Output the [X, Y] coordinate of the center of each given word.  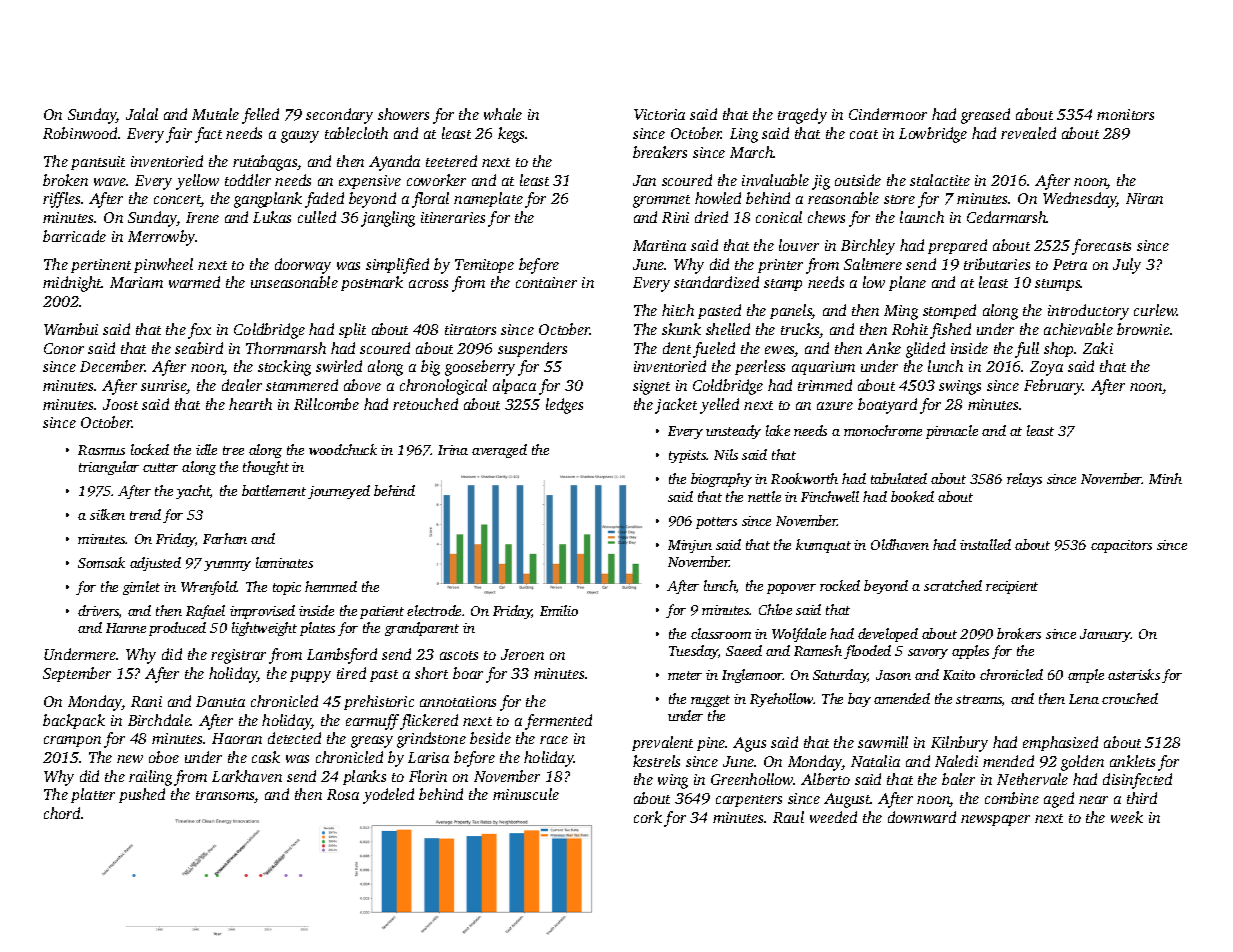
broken [65, 180]
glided [925, 350]
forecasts [1101, 247]
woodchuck [343, 449]
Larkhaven [247, 776]
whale [503, 114]
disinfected [1137, 781]
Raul [788, 817]
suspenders [532, 349]
